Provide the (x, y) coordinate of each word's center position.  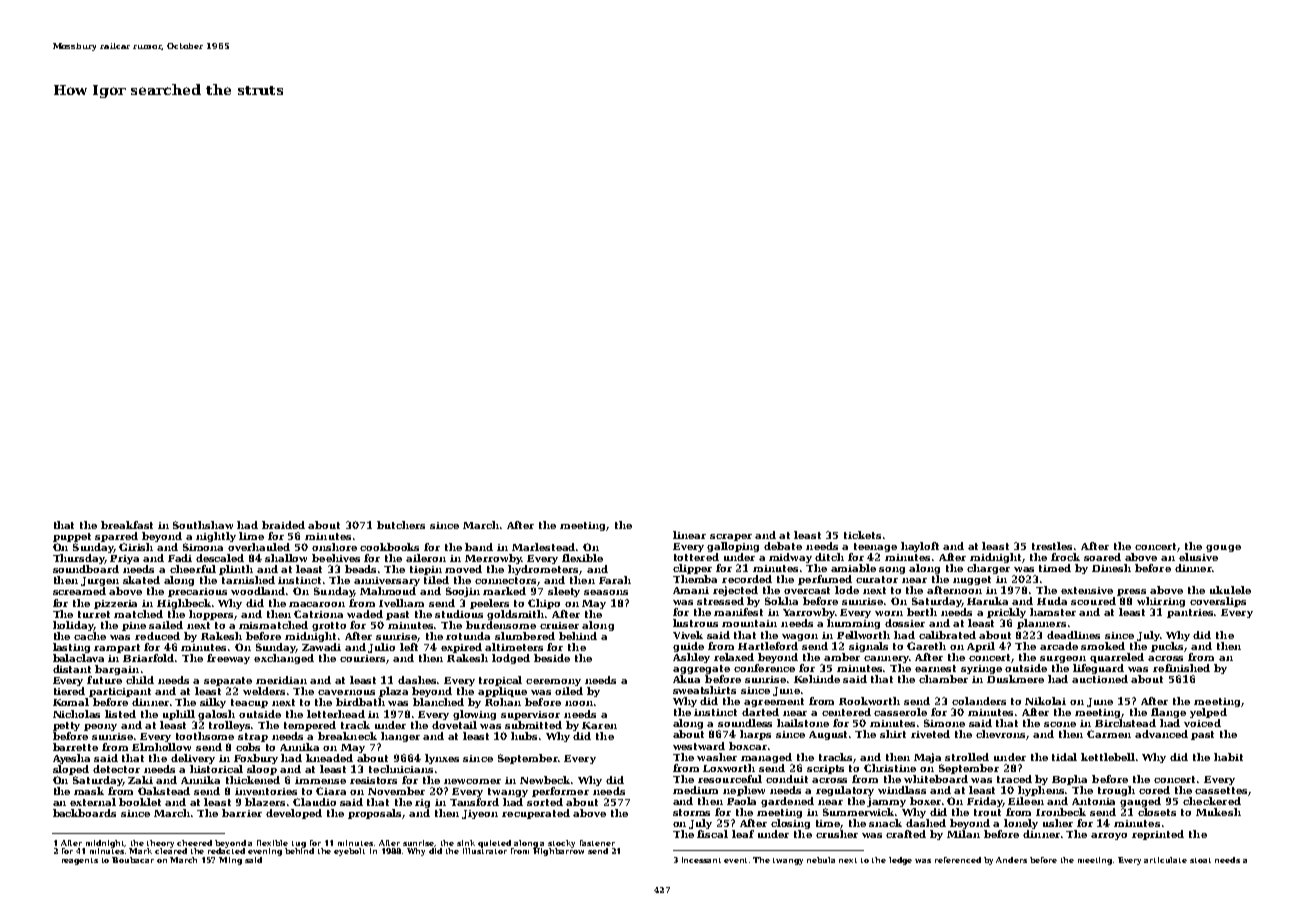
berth (922, 612)
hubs (524, 736)
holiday (73, 626)
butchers (401, 525)
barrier (242, 813)
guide (688, 647)
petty (66, 726)
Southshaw (203, 525)
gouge (1223, 548)
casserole (900, 712)
